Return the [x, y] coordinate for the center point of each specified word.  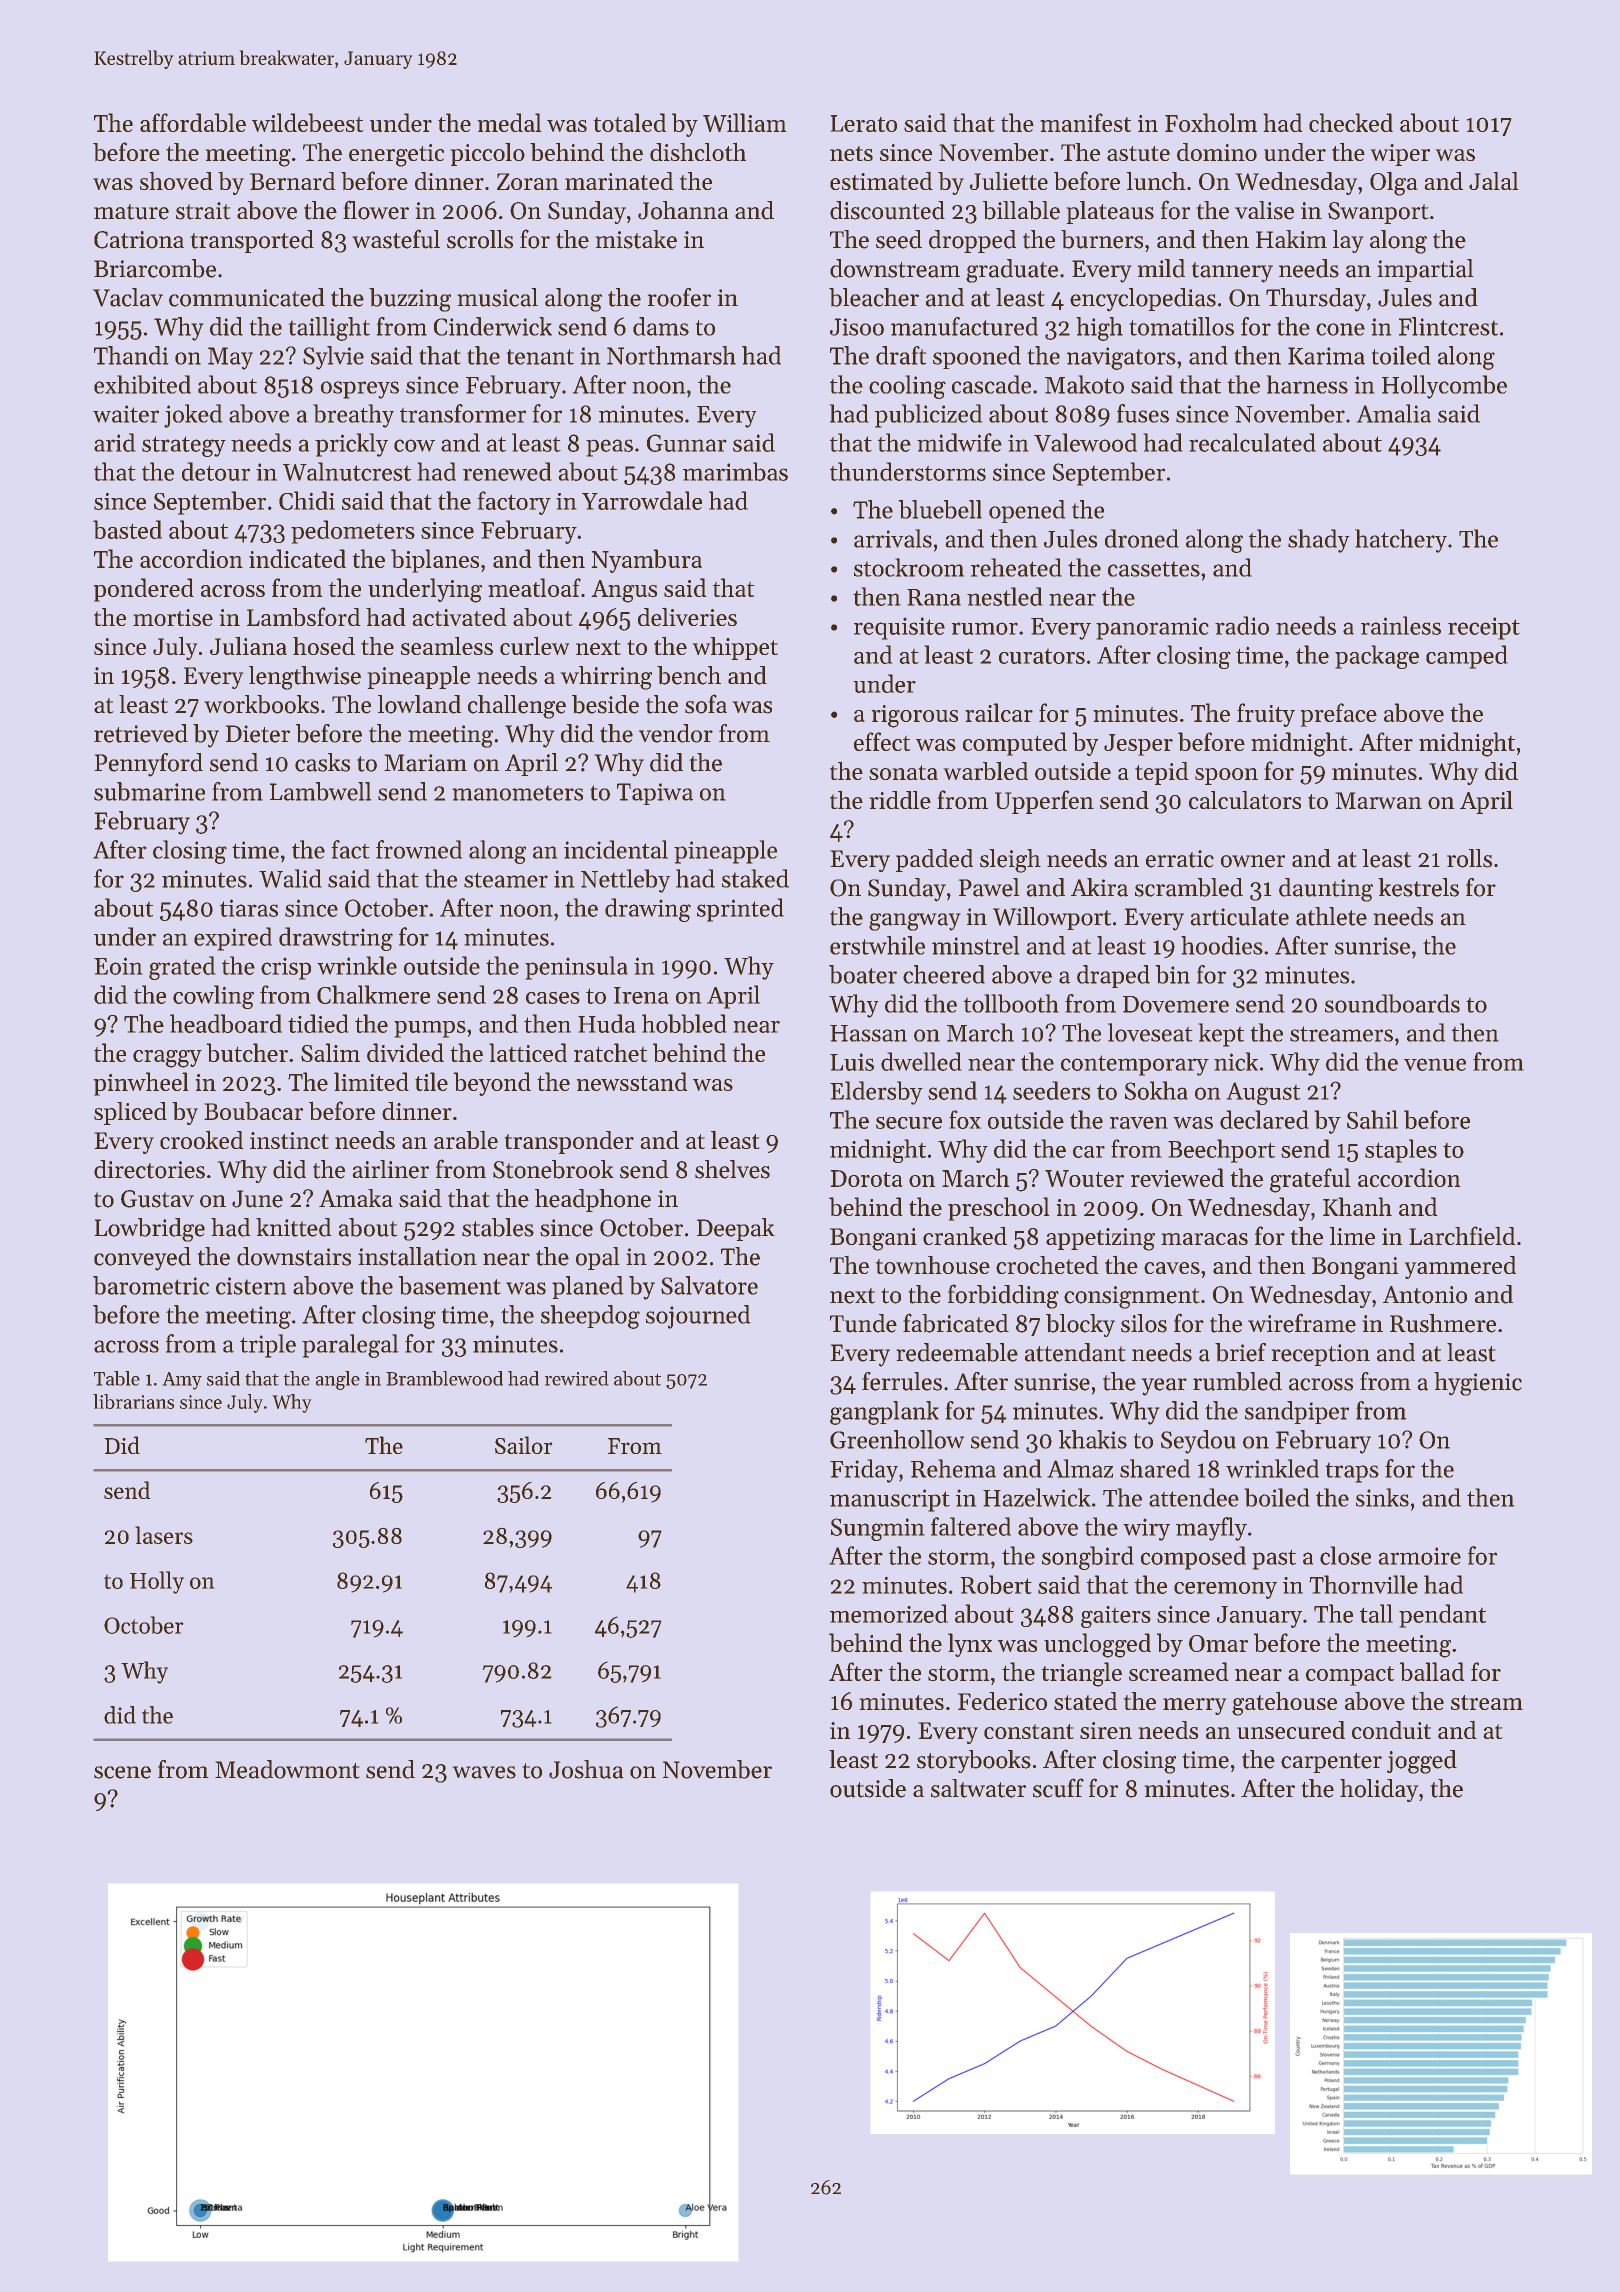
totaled [630, 122]
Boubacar [253, 1111]
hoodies [1222, 945]
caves [1172, 1268]
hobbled [684, 1023]
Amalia [1394, 413]
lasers [164, 1535]
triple [268, 1346]
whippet [735, 648]
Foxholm [1211, 122]
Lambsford [303, 616]
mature [131, 212]
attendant [1075, 1352]
